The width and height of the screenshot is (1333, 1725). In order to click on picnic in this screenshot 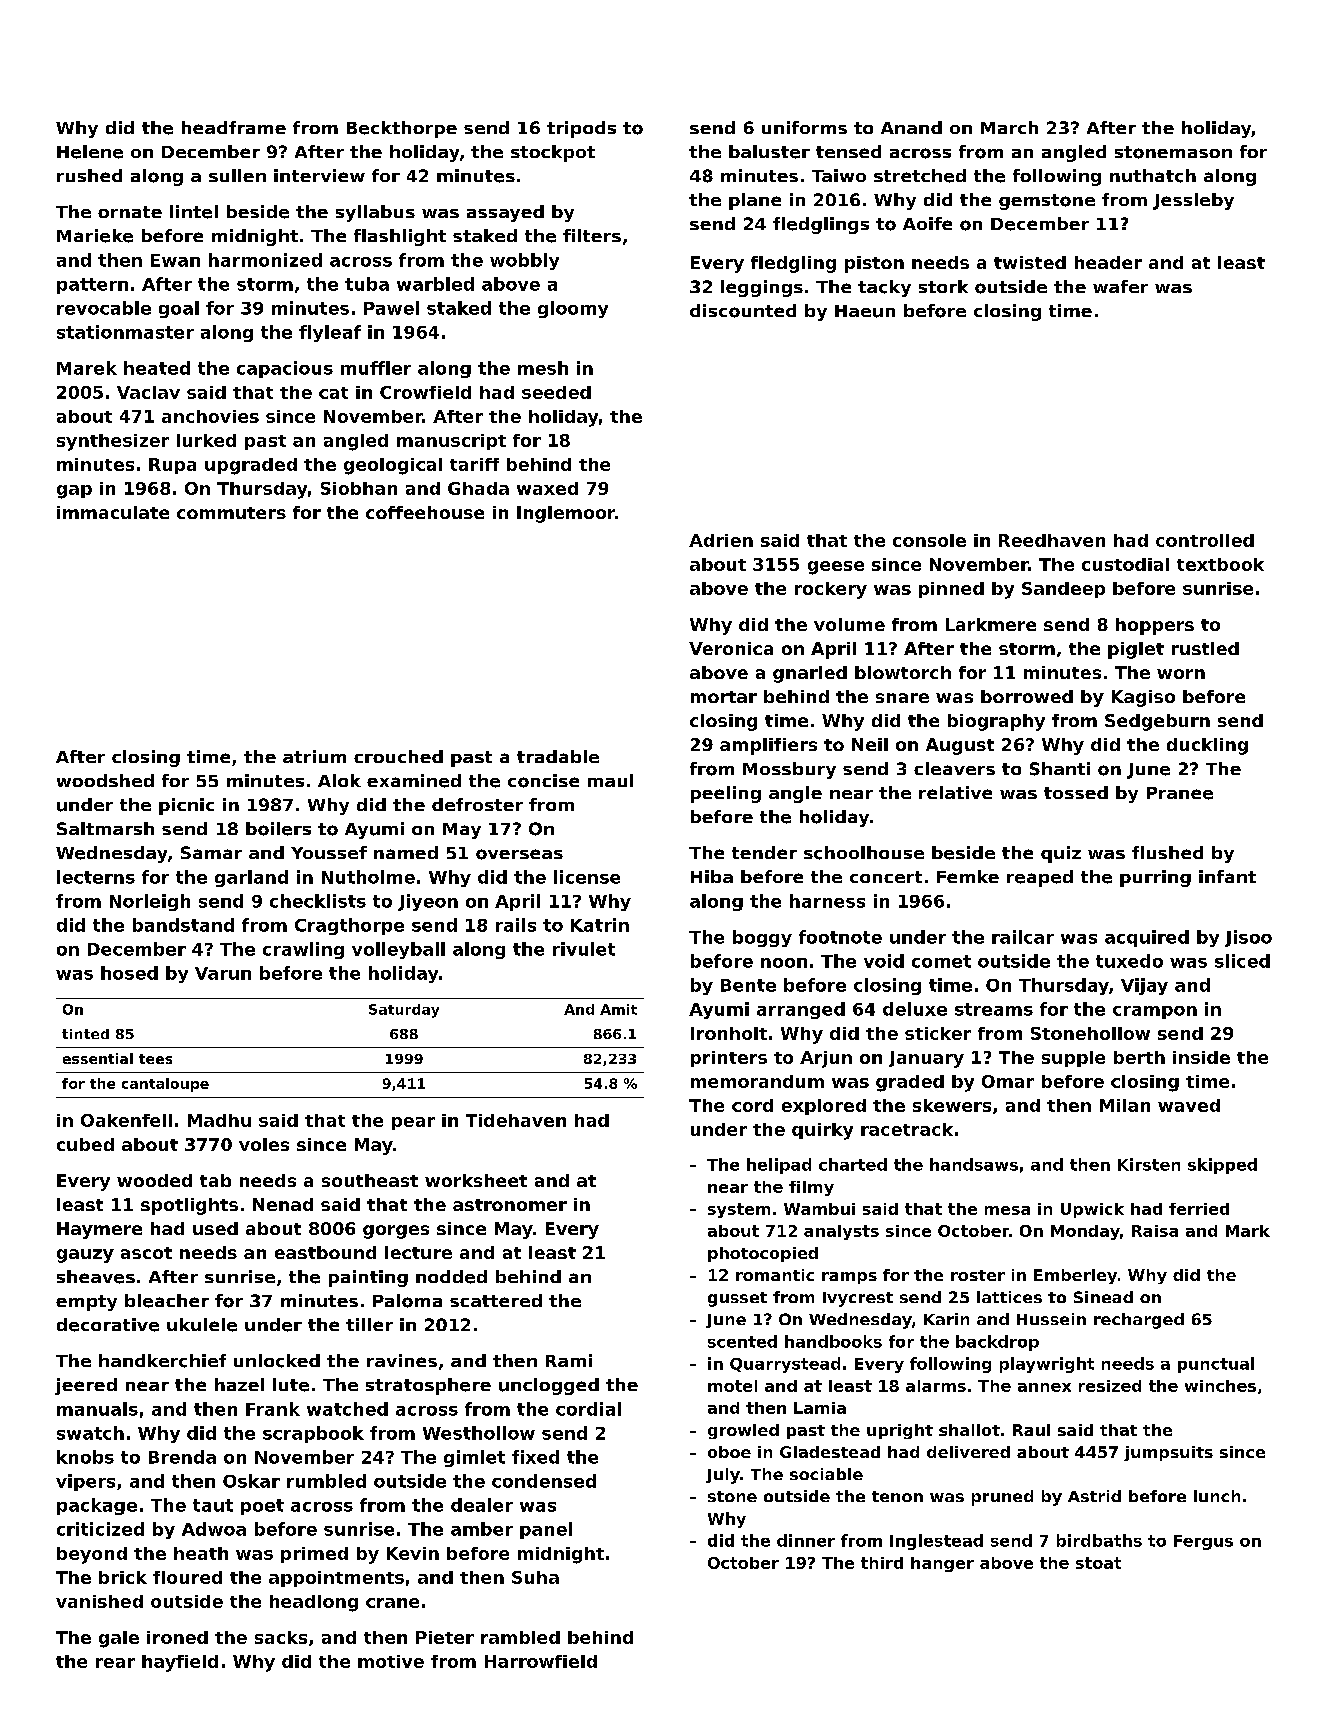, I will do `click(186, 806)`.
